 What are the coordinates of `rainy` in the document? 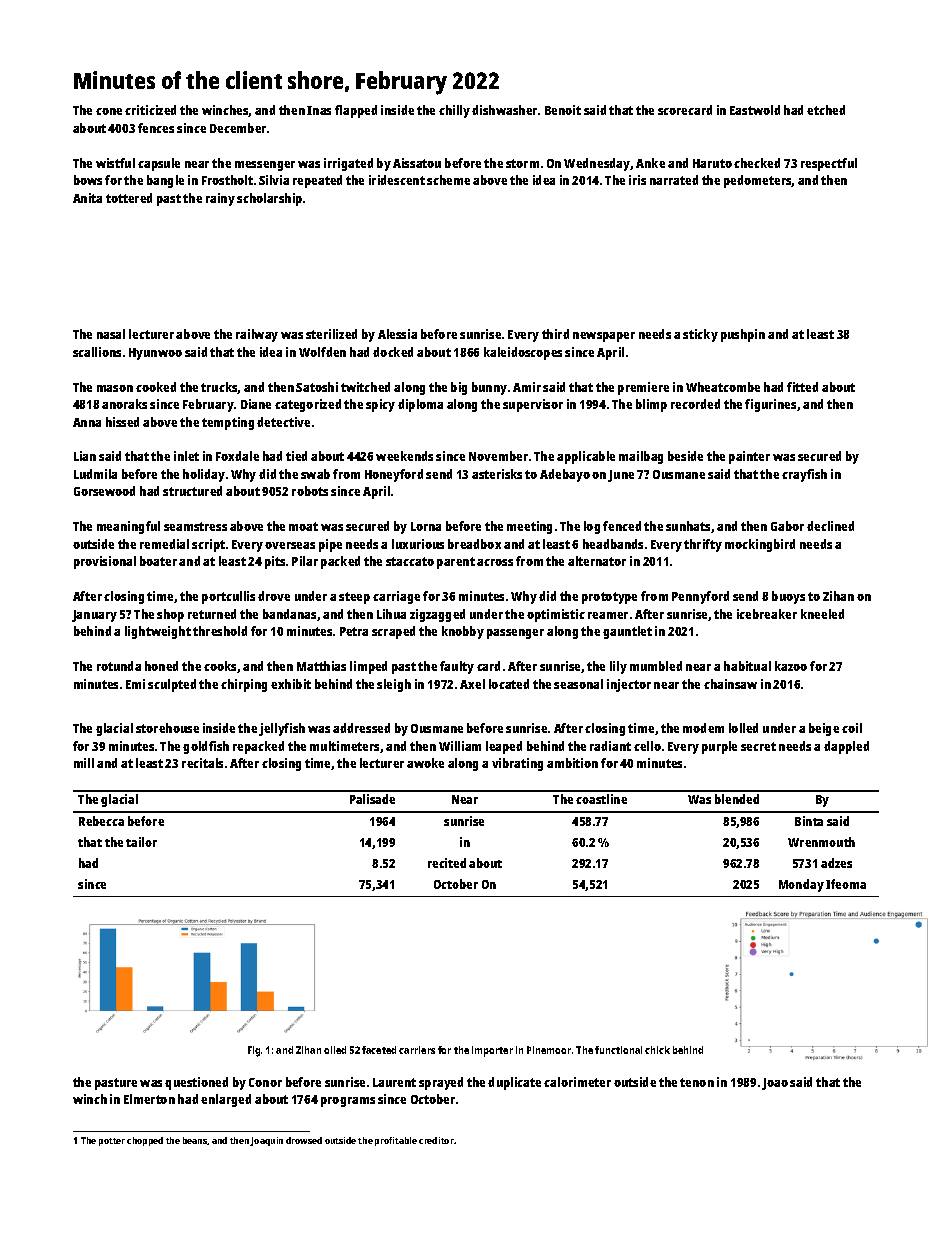 It's located at (220, 199).
